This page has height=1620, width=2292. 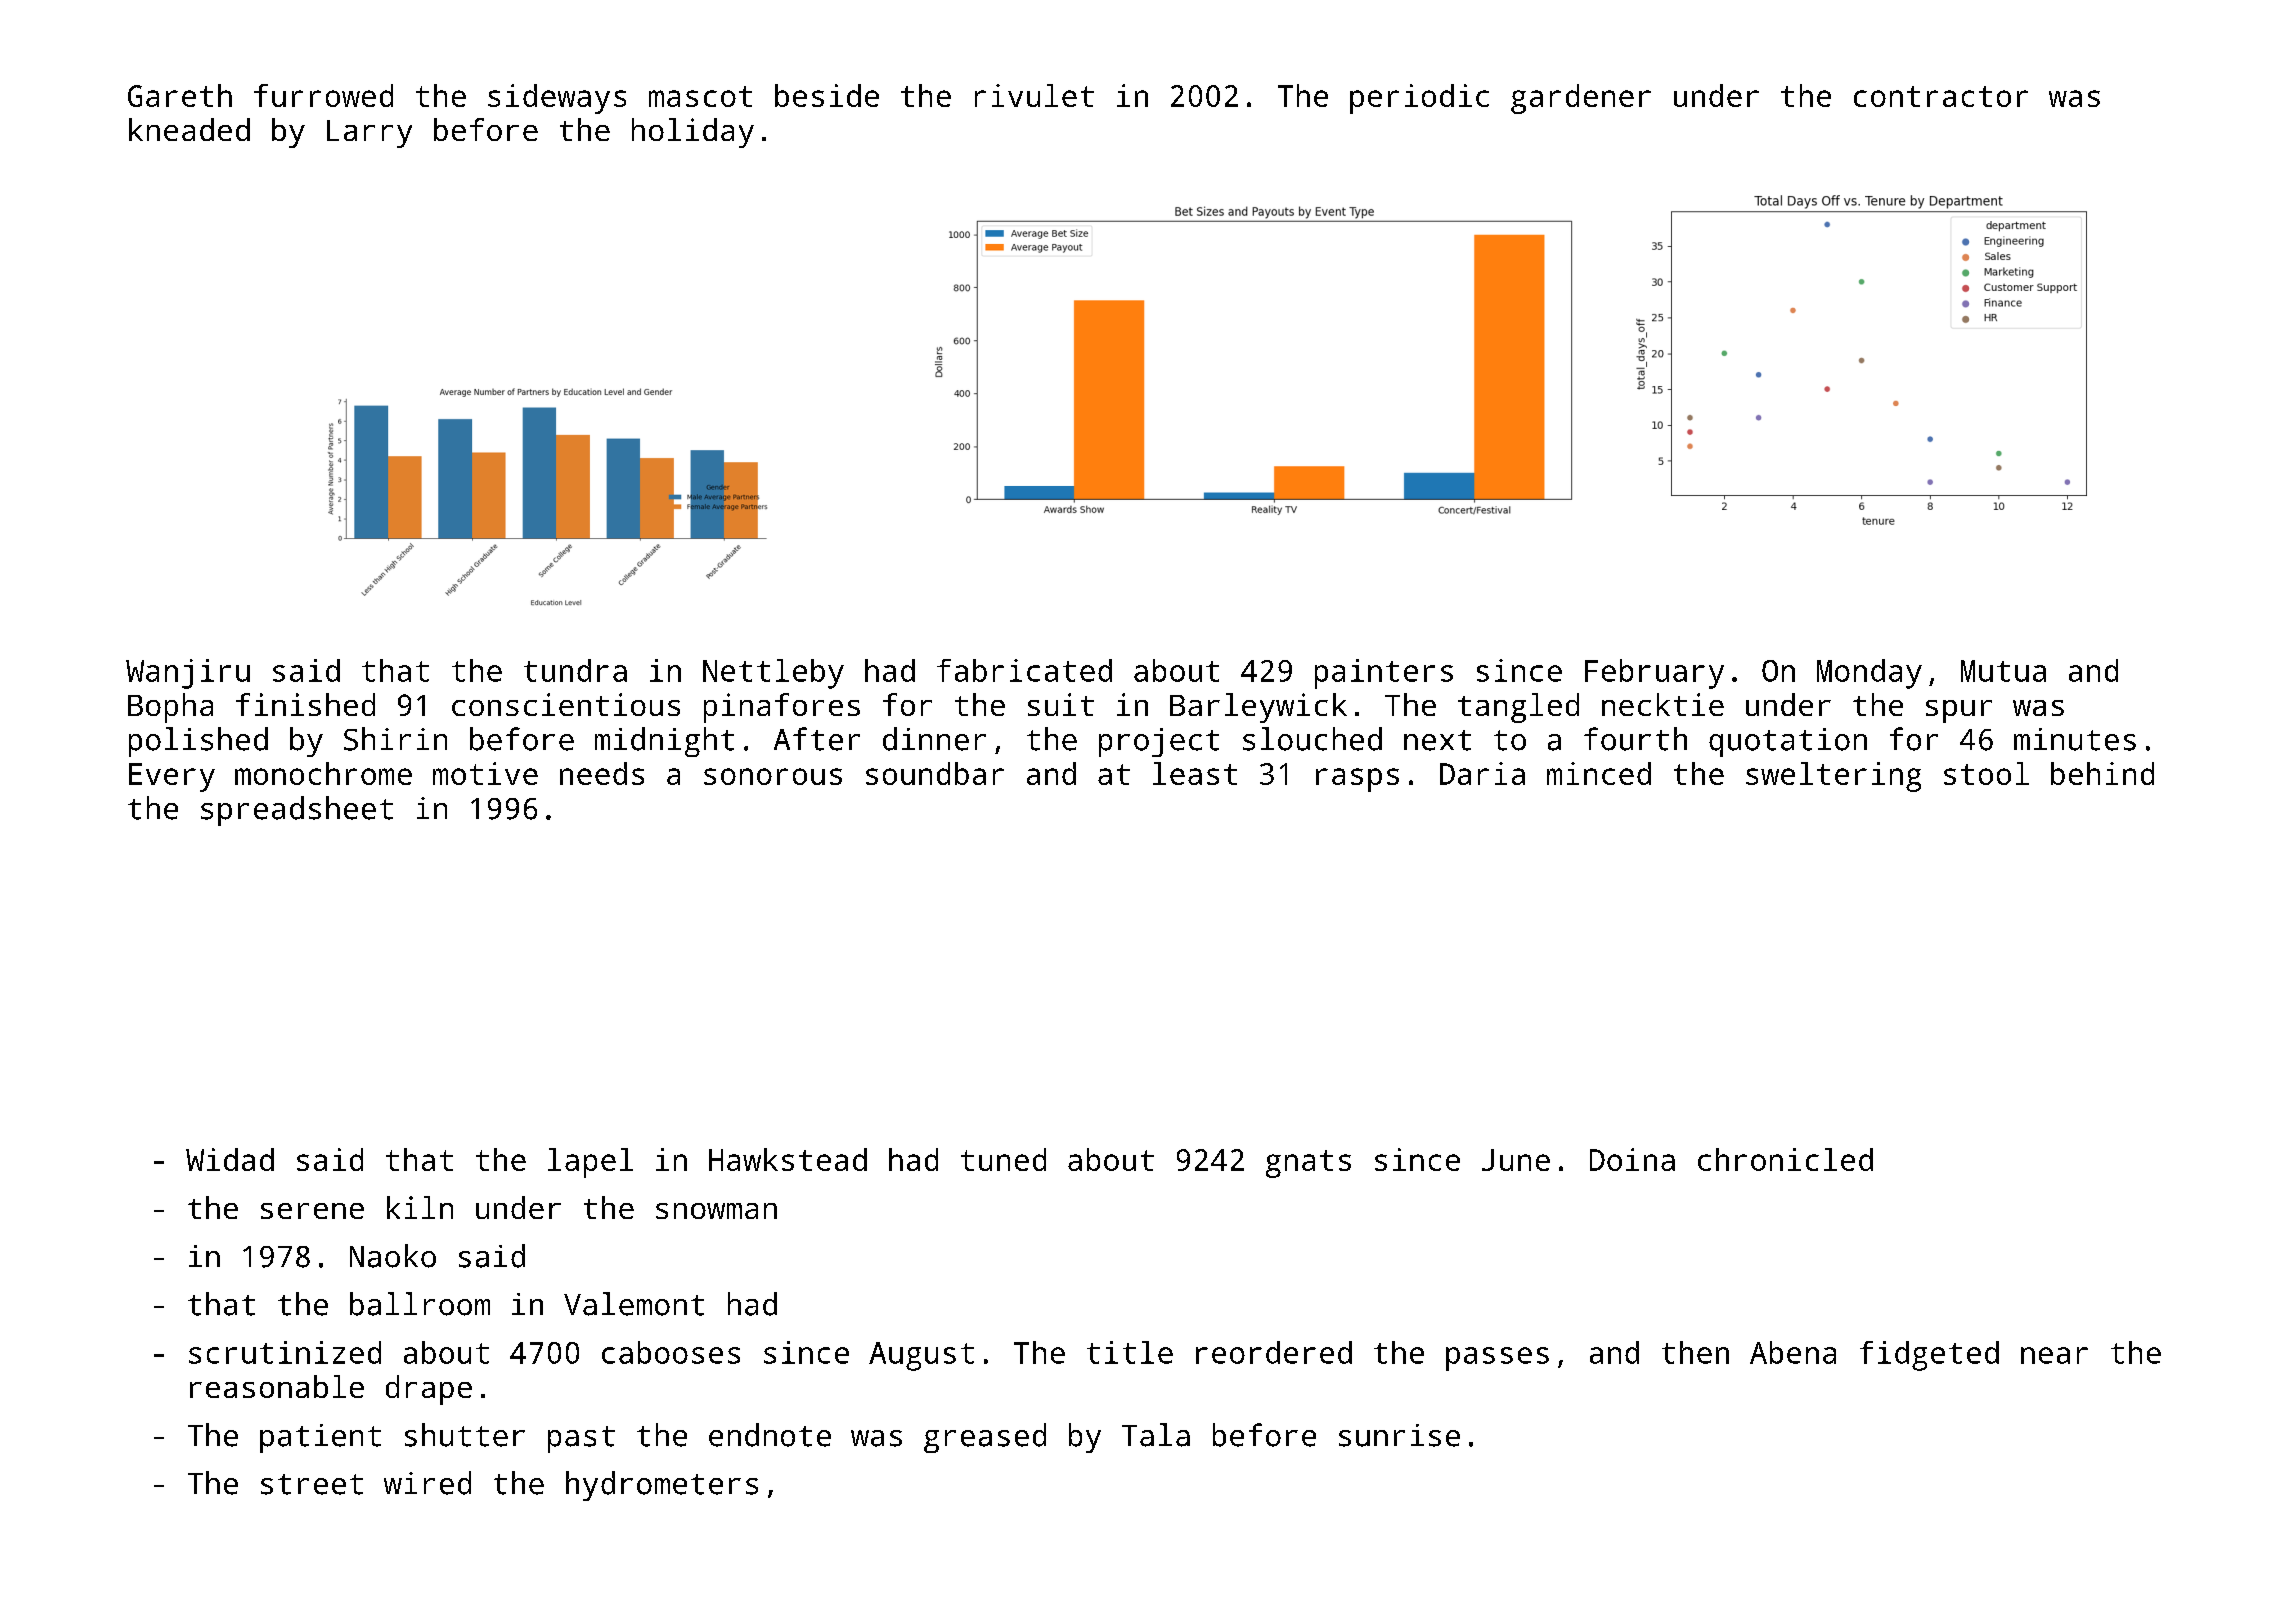 I want to click on cabooses, so click(x=671, y=1352).
